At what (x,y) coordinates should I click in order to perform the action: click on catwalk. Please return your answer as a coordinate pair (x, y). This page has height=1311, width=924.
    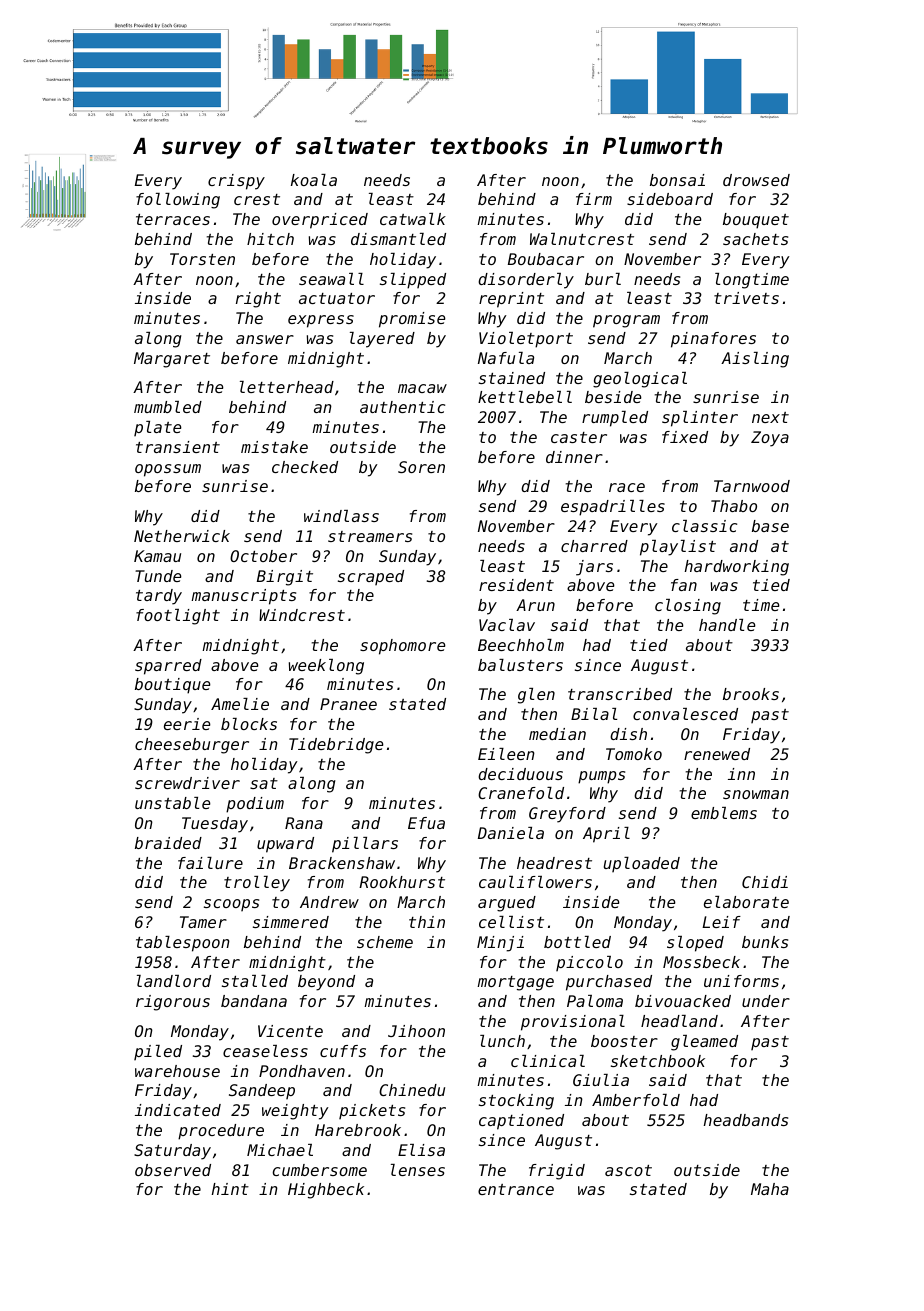
    Looking at the image, I should click on (413, 219).
